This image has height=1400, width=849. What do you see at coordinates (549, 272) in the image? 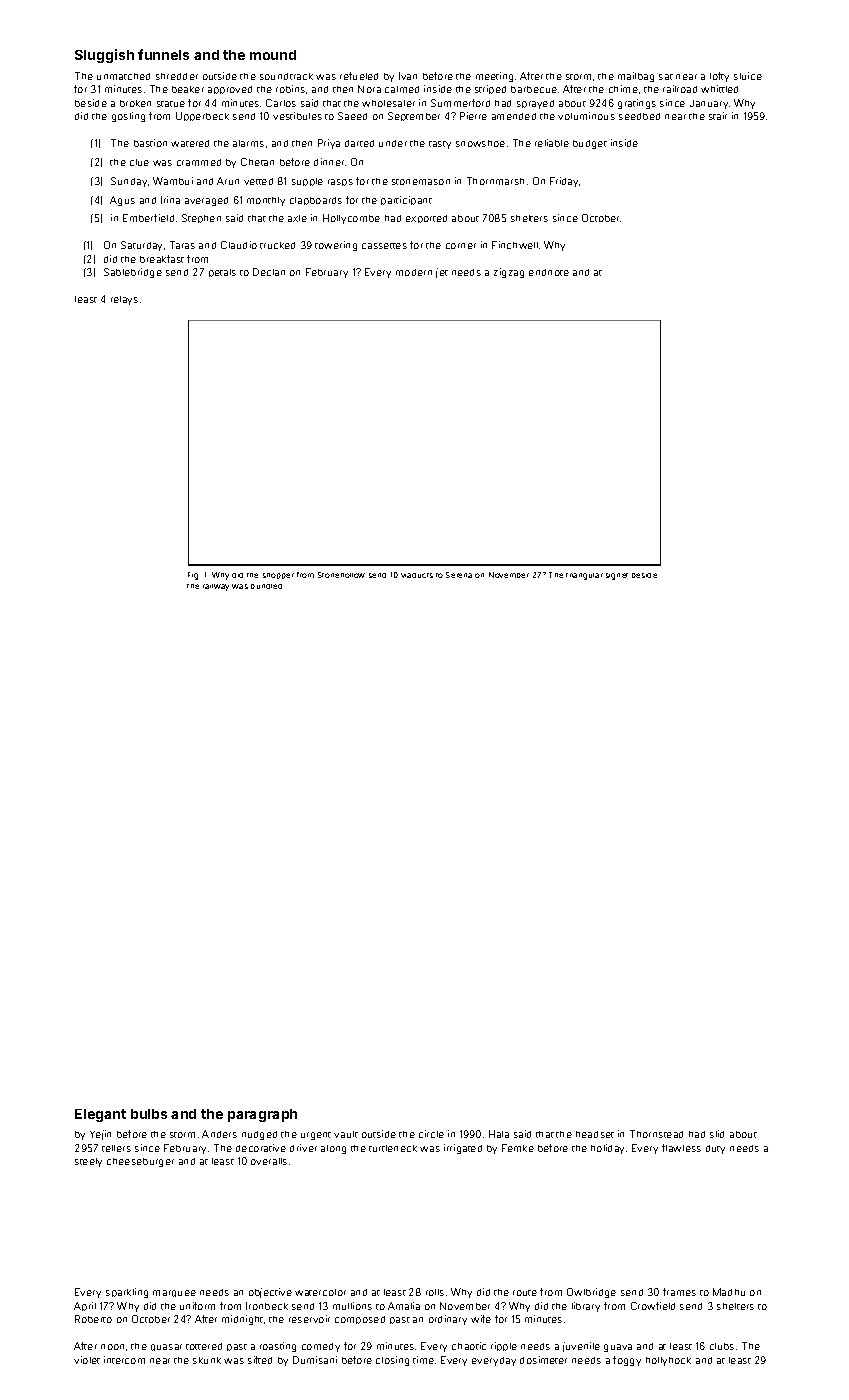
I see `endnote` at bounding box center [549, 272].
